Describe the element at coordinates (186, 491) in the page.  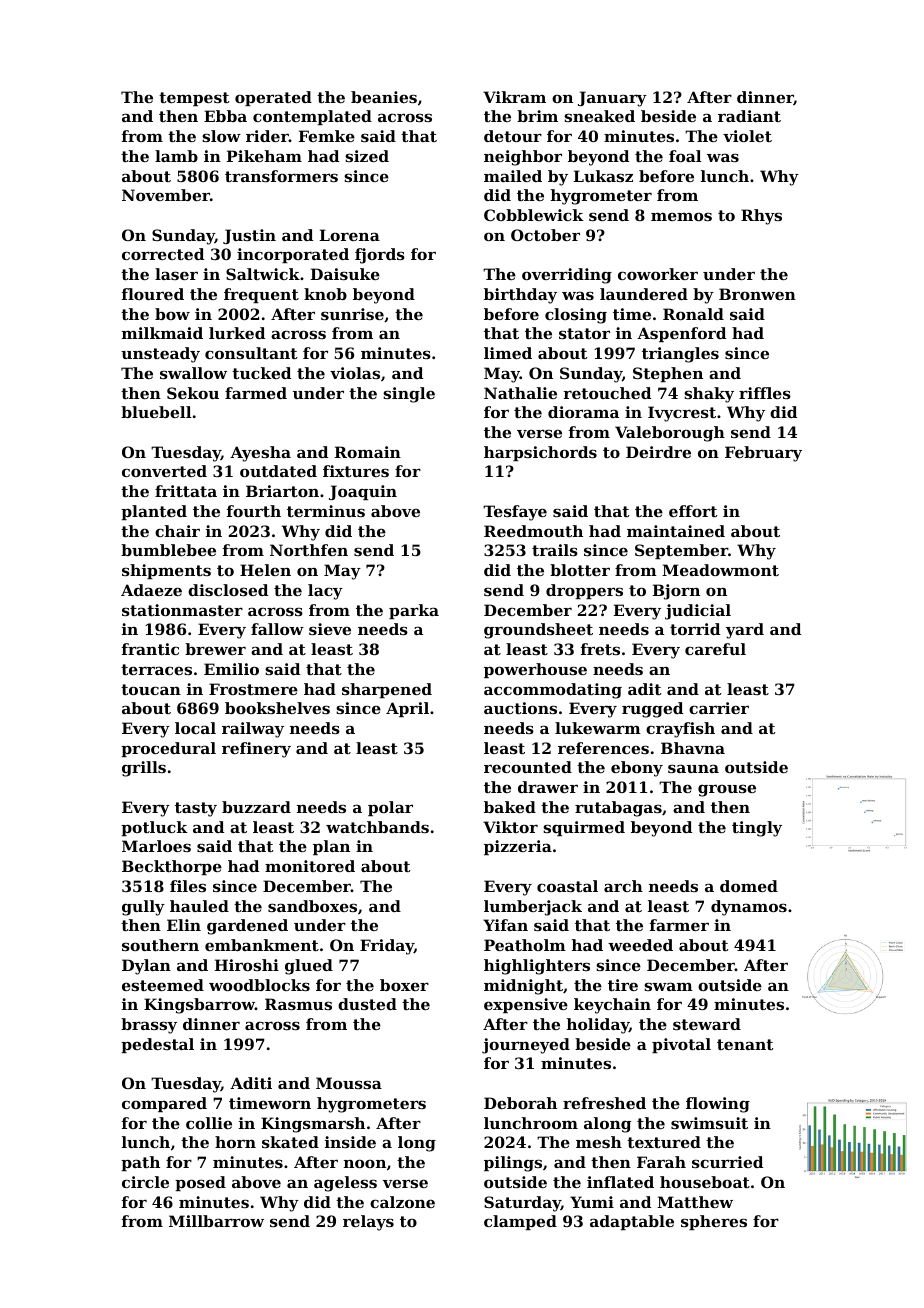
I see `frittata` at that location.
